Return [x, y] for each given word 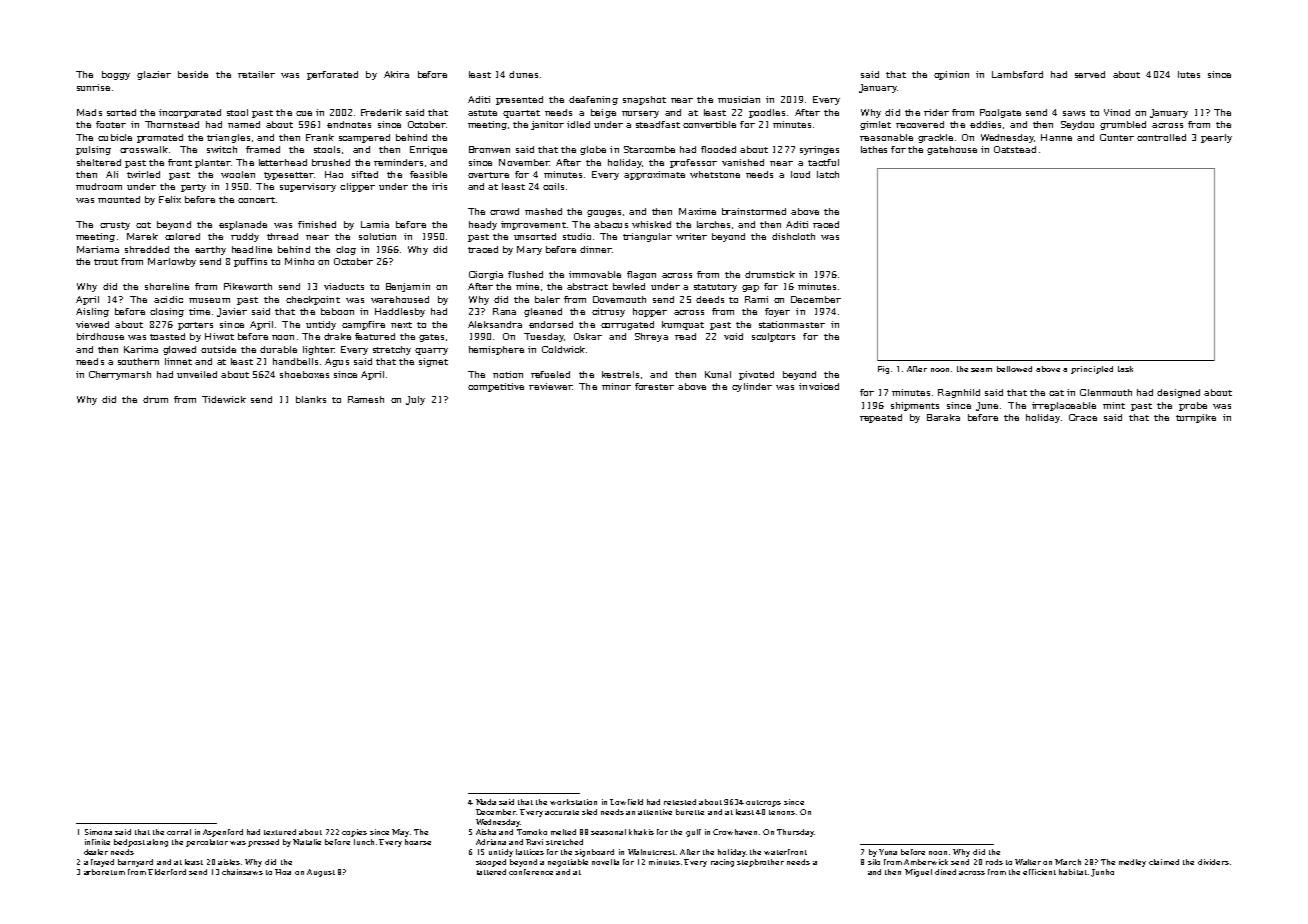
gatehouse [952, 150]
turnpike [1196, 418]
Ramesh [366, 399]
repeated [881, 418]
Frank [320, 137]
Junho [1102, 873]
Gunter [1117, 137]
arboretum [104, 872]
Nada [486, 802]
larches [713, 224]
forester [654, 386]
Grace [1083, 417]
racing [722, 863]
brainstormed [754, 211]
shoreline [167, 286]
